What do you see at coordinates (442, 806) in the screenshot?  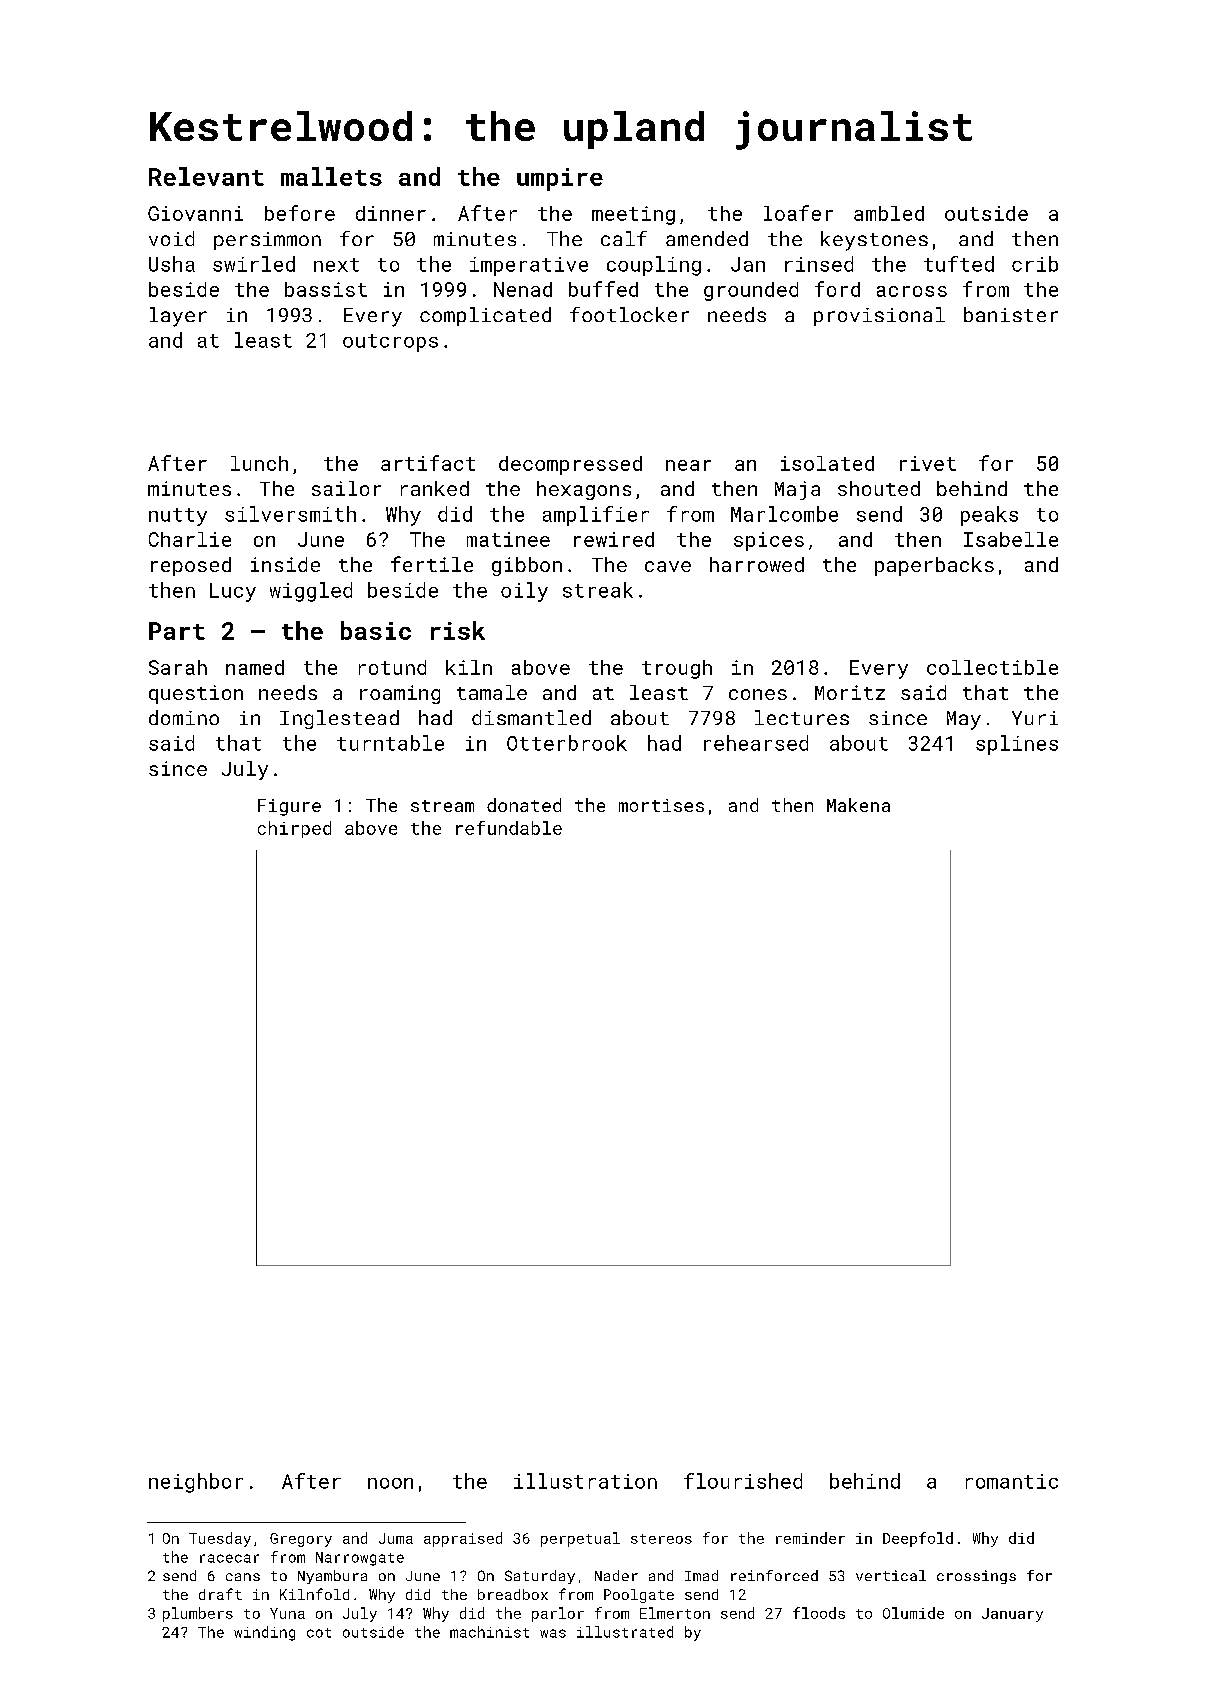 I see `stream` at bounding box center [442, 806].
